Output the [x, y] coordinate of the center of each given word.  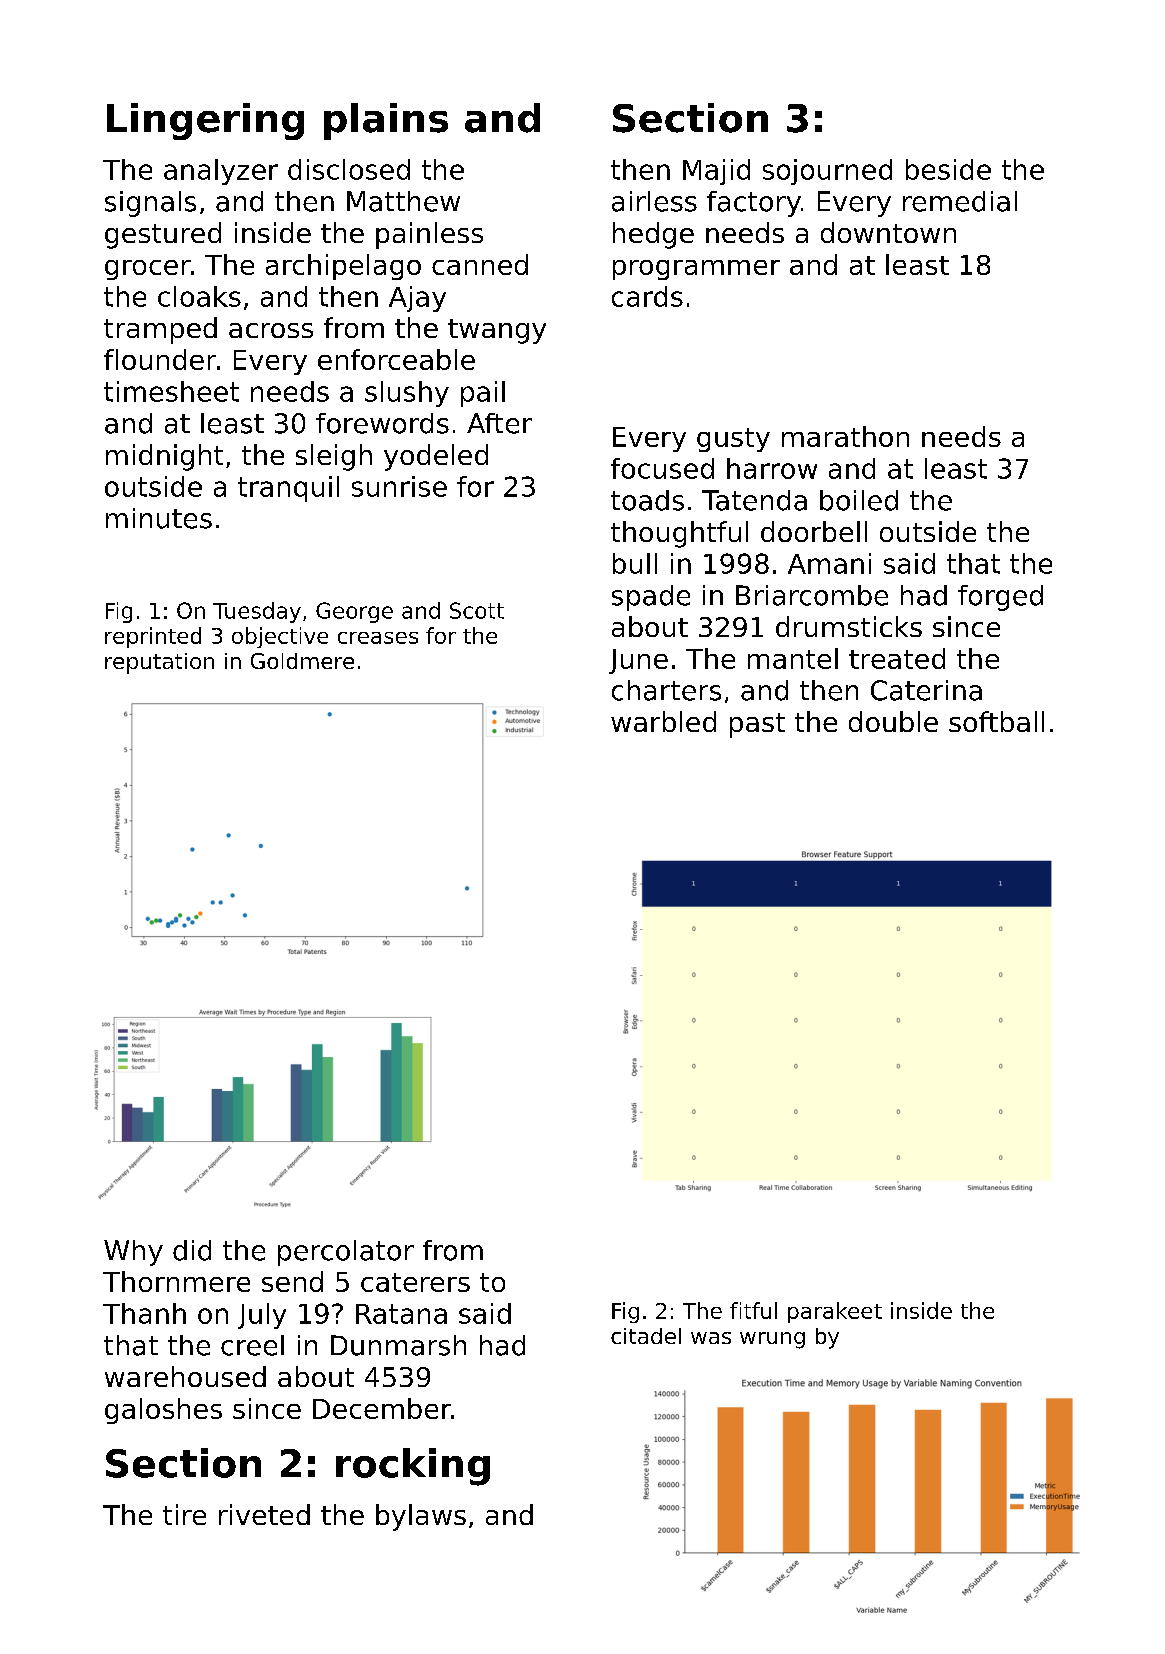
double [893, 721]
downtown [888, 232]
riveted [264, 1514]
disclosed [349, 169]
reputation [159, 663]
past [757, 725]
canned [480, 264]
